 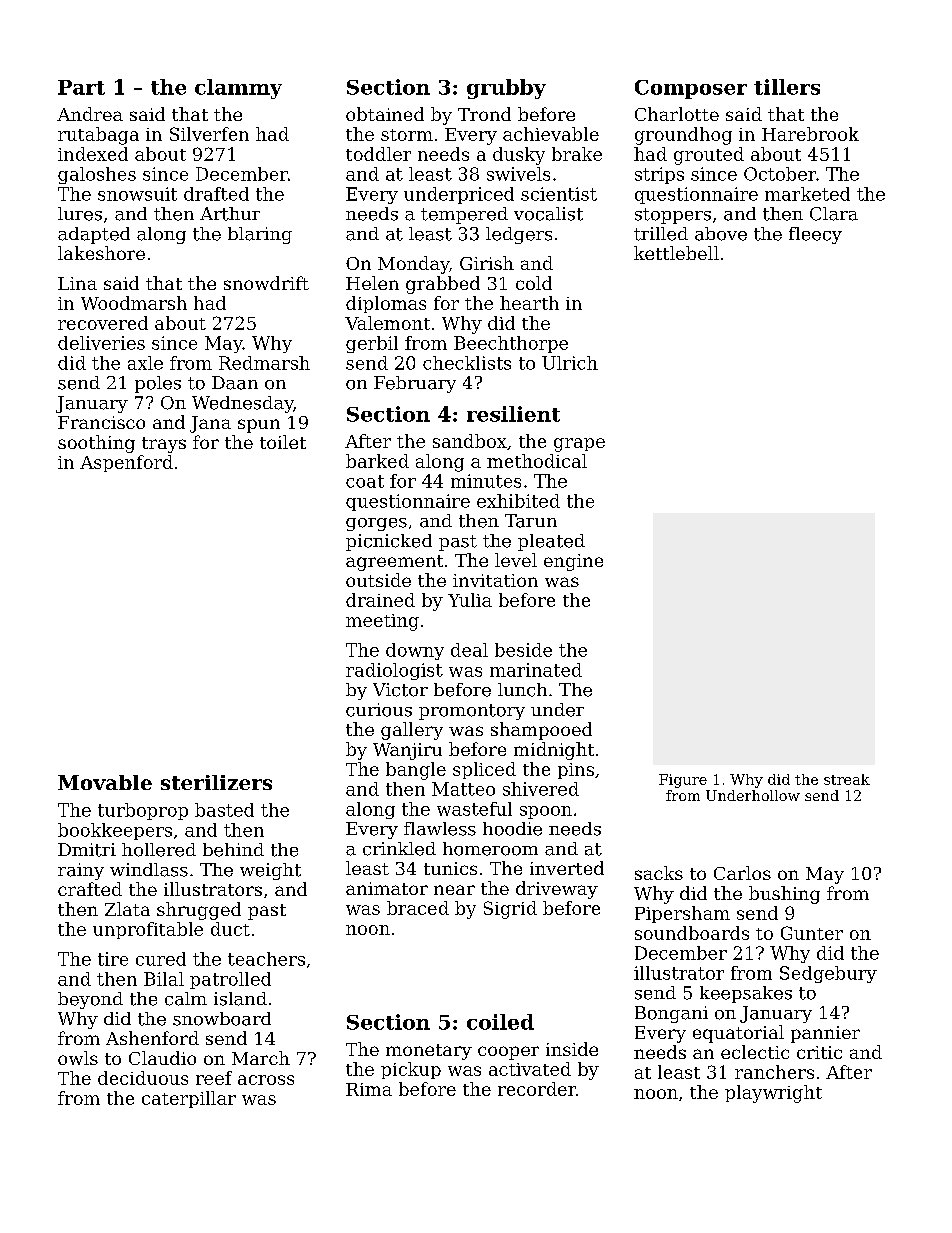 I want to click on grubby, so click(x=506, y=89).
